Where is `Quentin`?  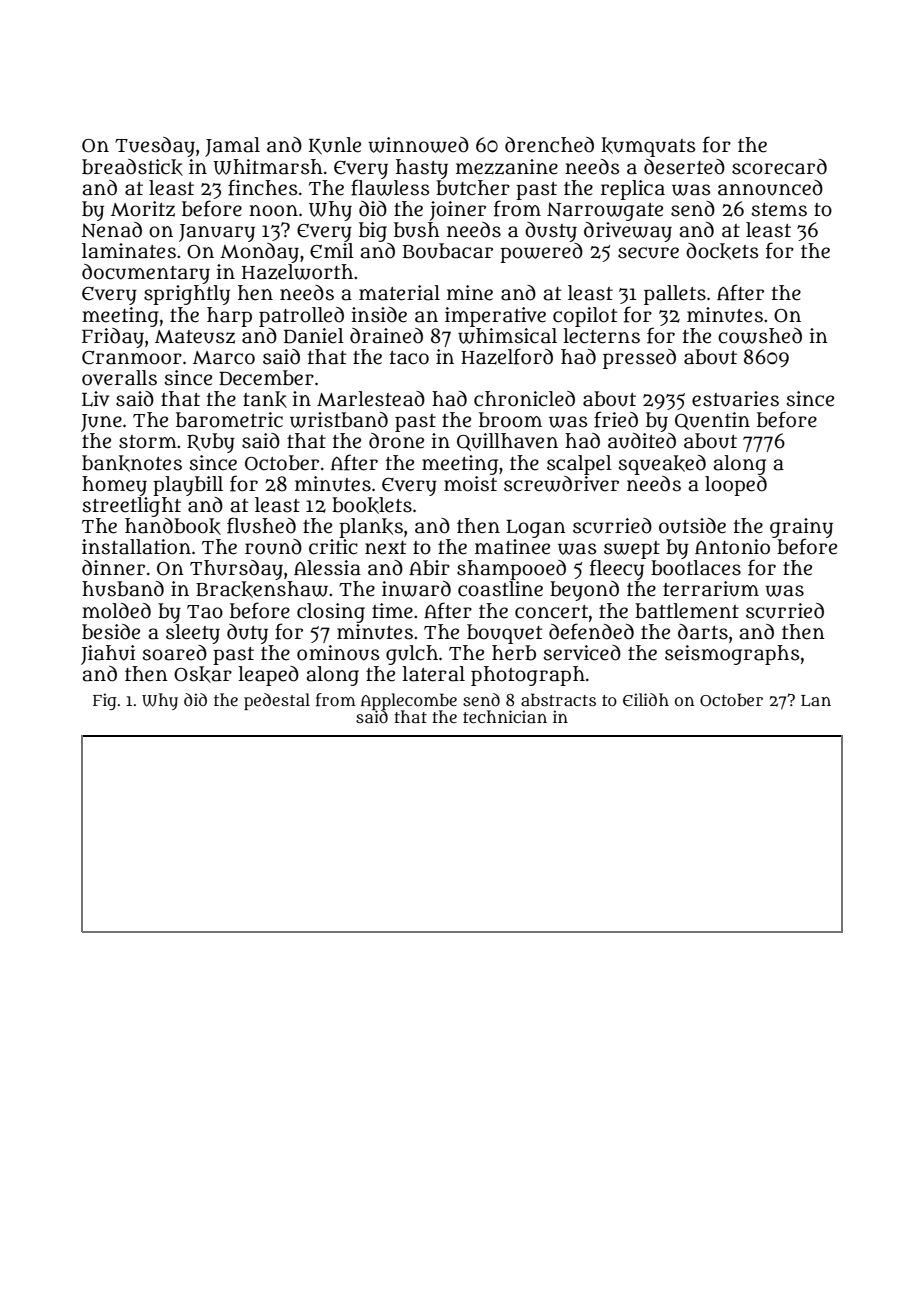 Quentin is located at coordinates (712, 421).
